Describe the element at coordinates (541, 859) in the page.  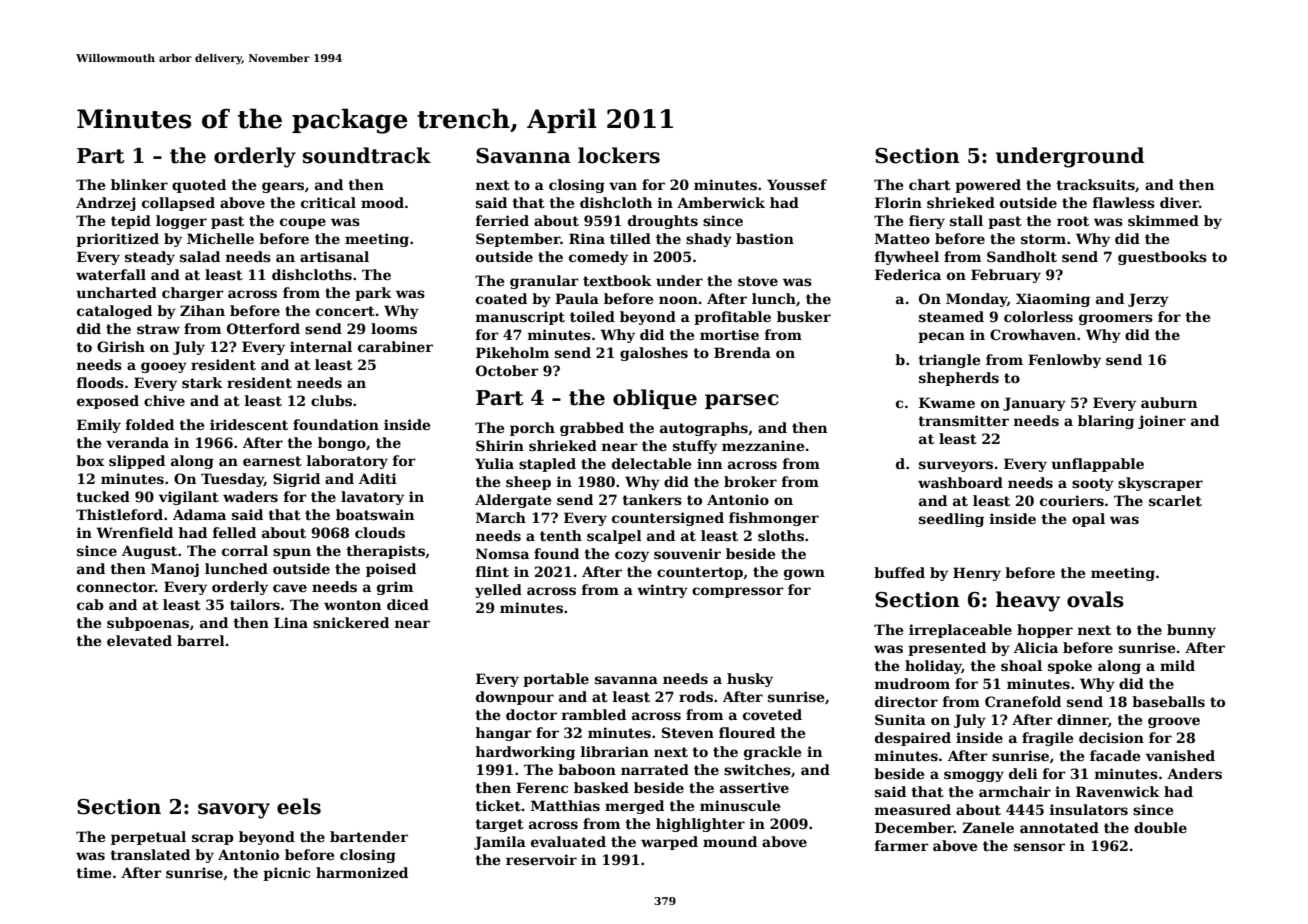
I see `reservoir` at that location.
